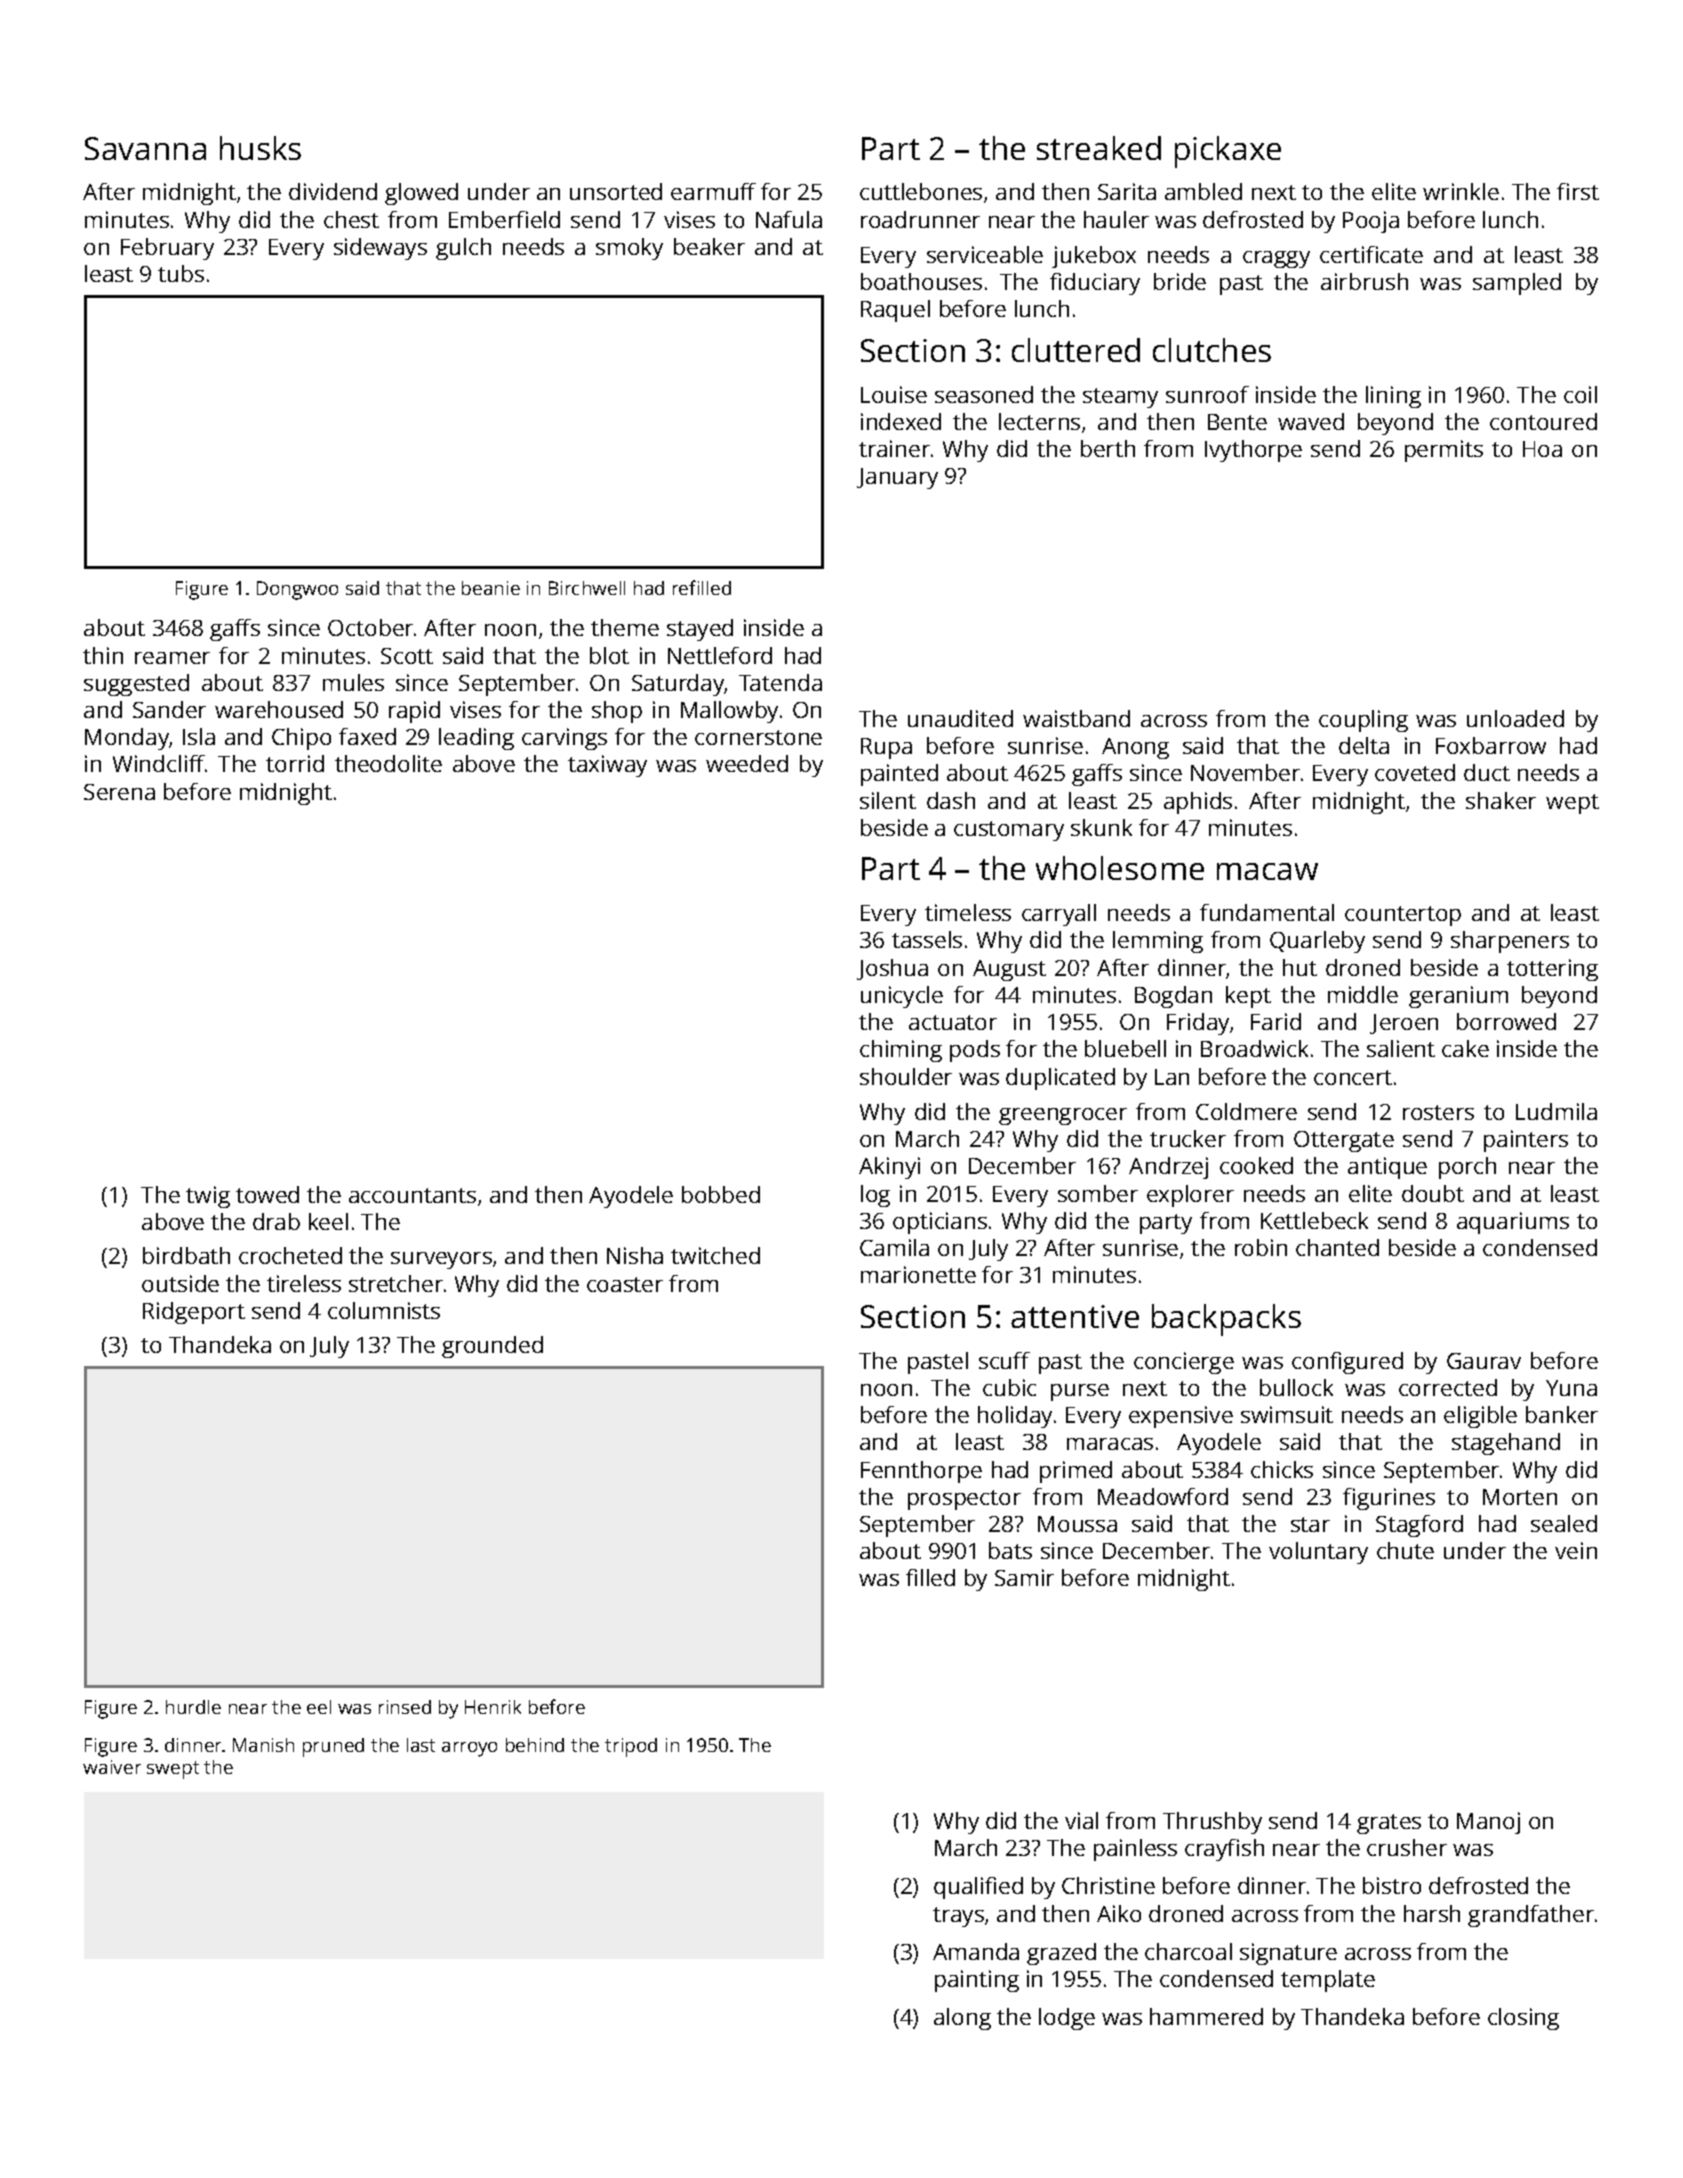 The width and height of the screenshot is (1683, 2178). Describe the element at coordinates (894, 448) in the screenshot. I see `trainer` at that location.
